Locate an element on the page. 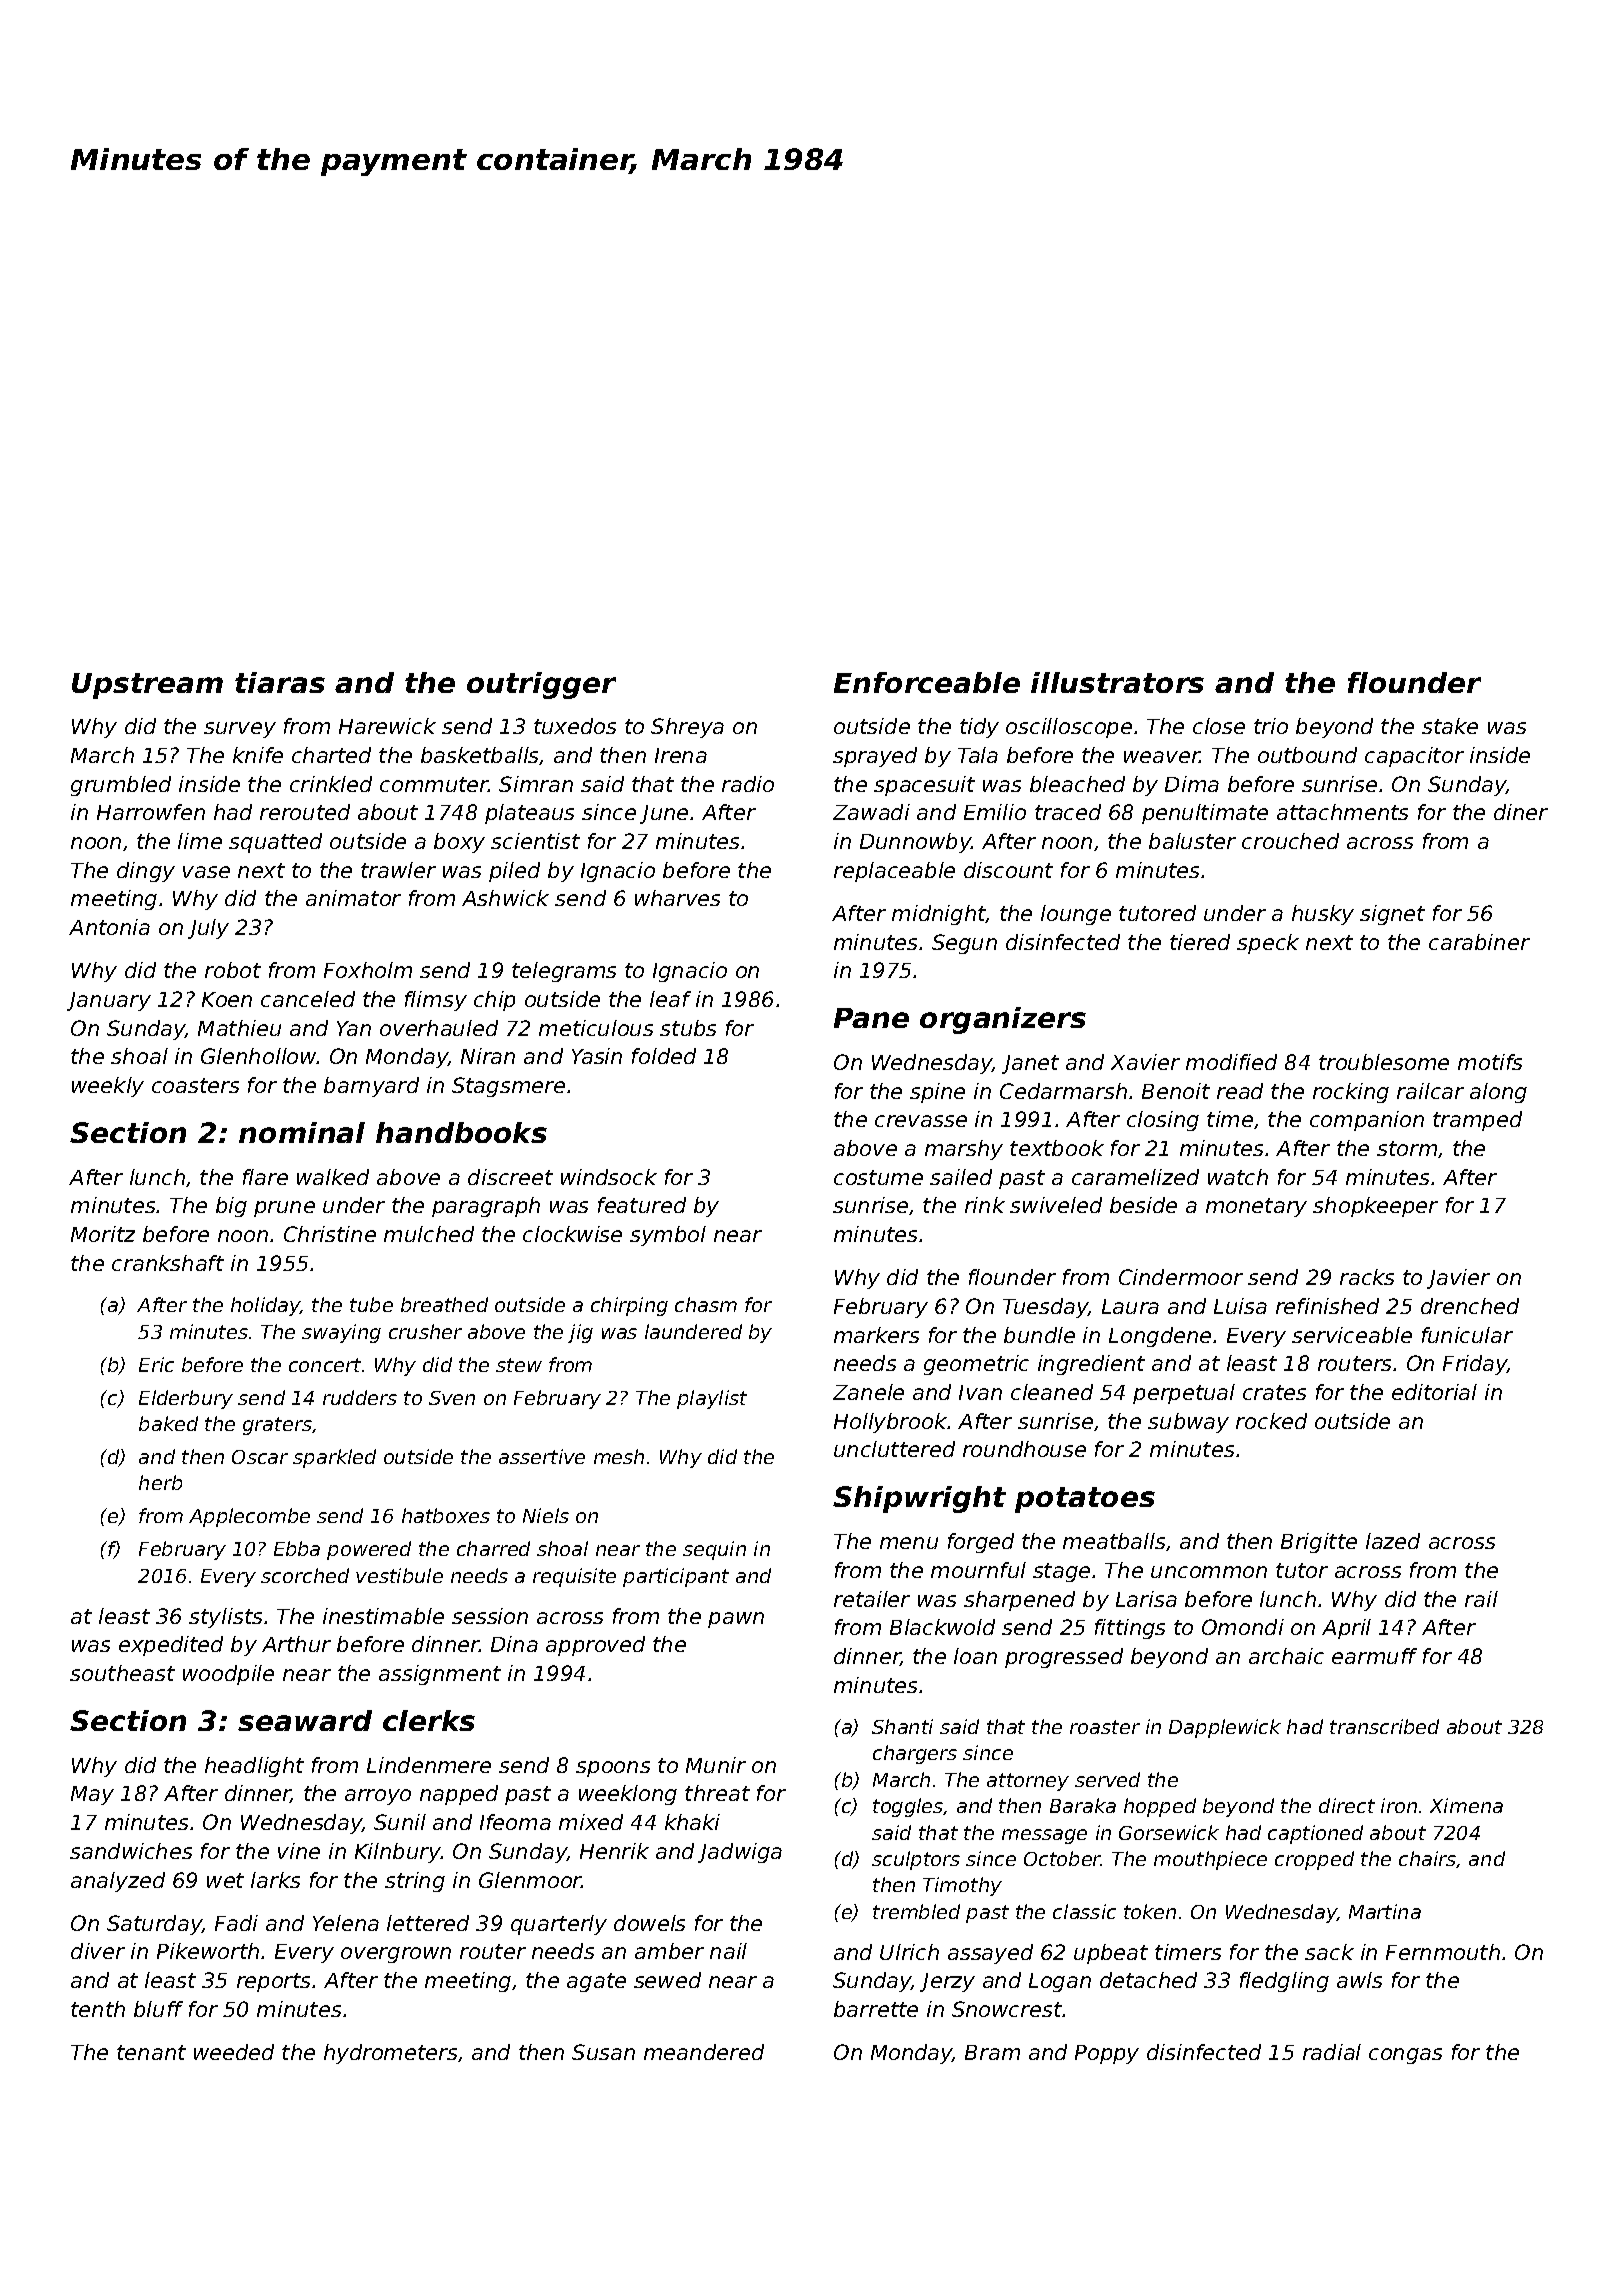 The width and height of the image is (1620, 2292). Kilnbury is located at coordinates (398, 1853).
